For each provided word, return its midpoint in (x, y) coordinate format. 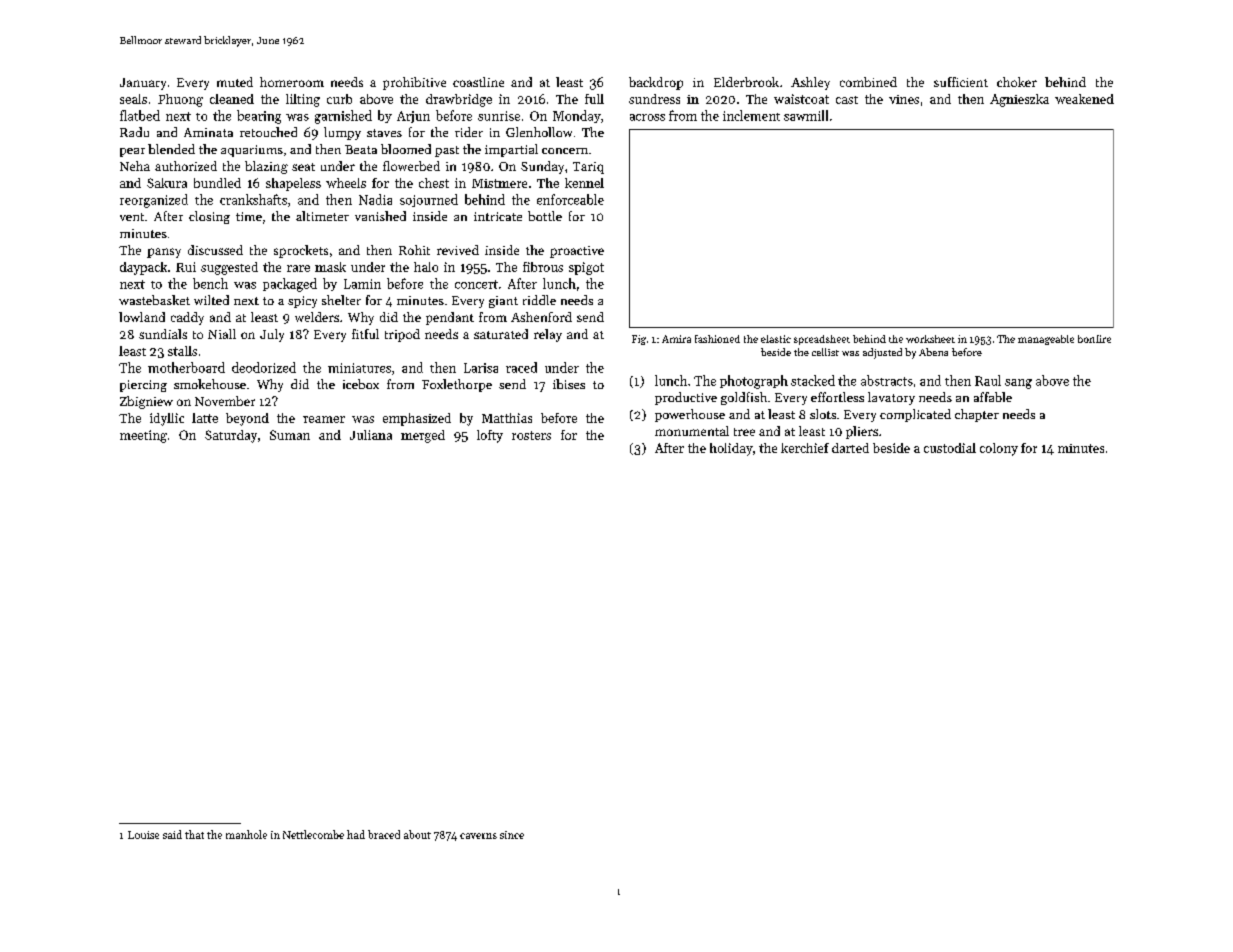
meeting (143, 436)
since (512, 835)
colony (999, 449)
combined (868, 82)
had (356, 834)
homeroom (292, 82)
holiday (731, 449)
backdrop (656, 83)
